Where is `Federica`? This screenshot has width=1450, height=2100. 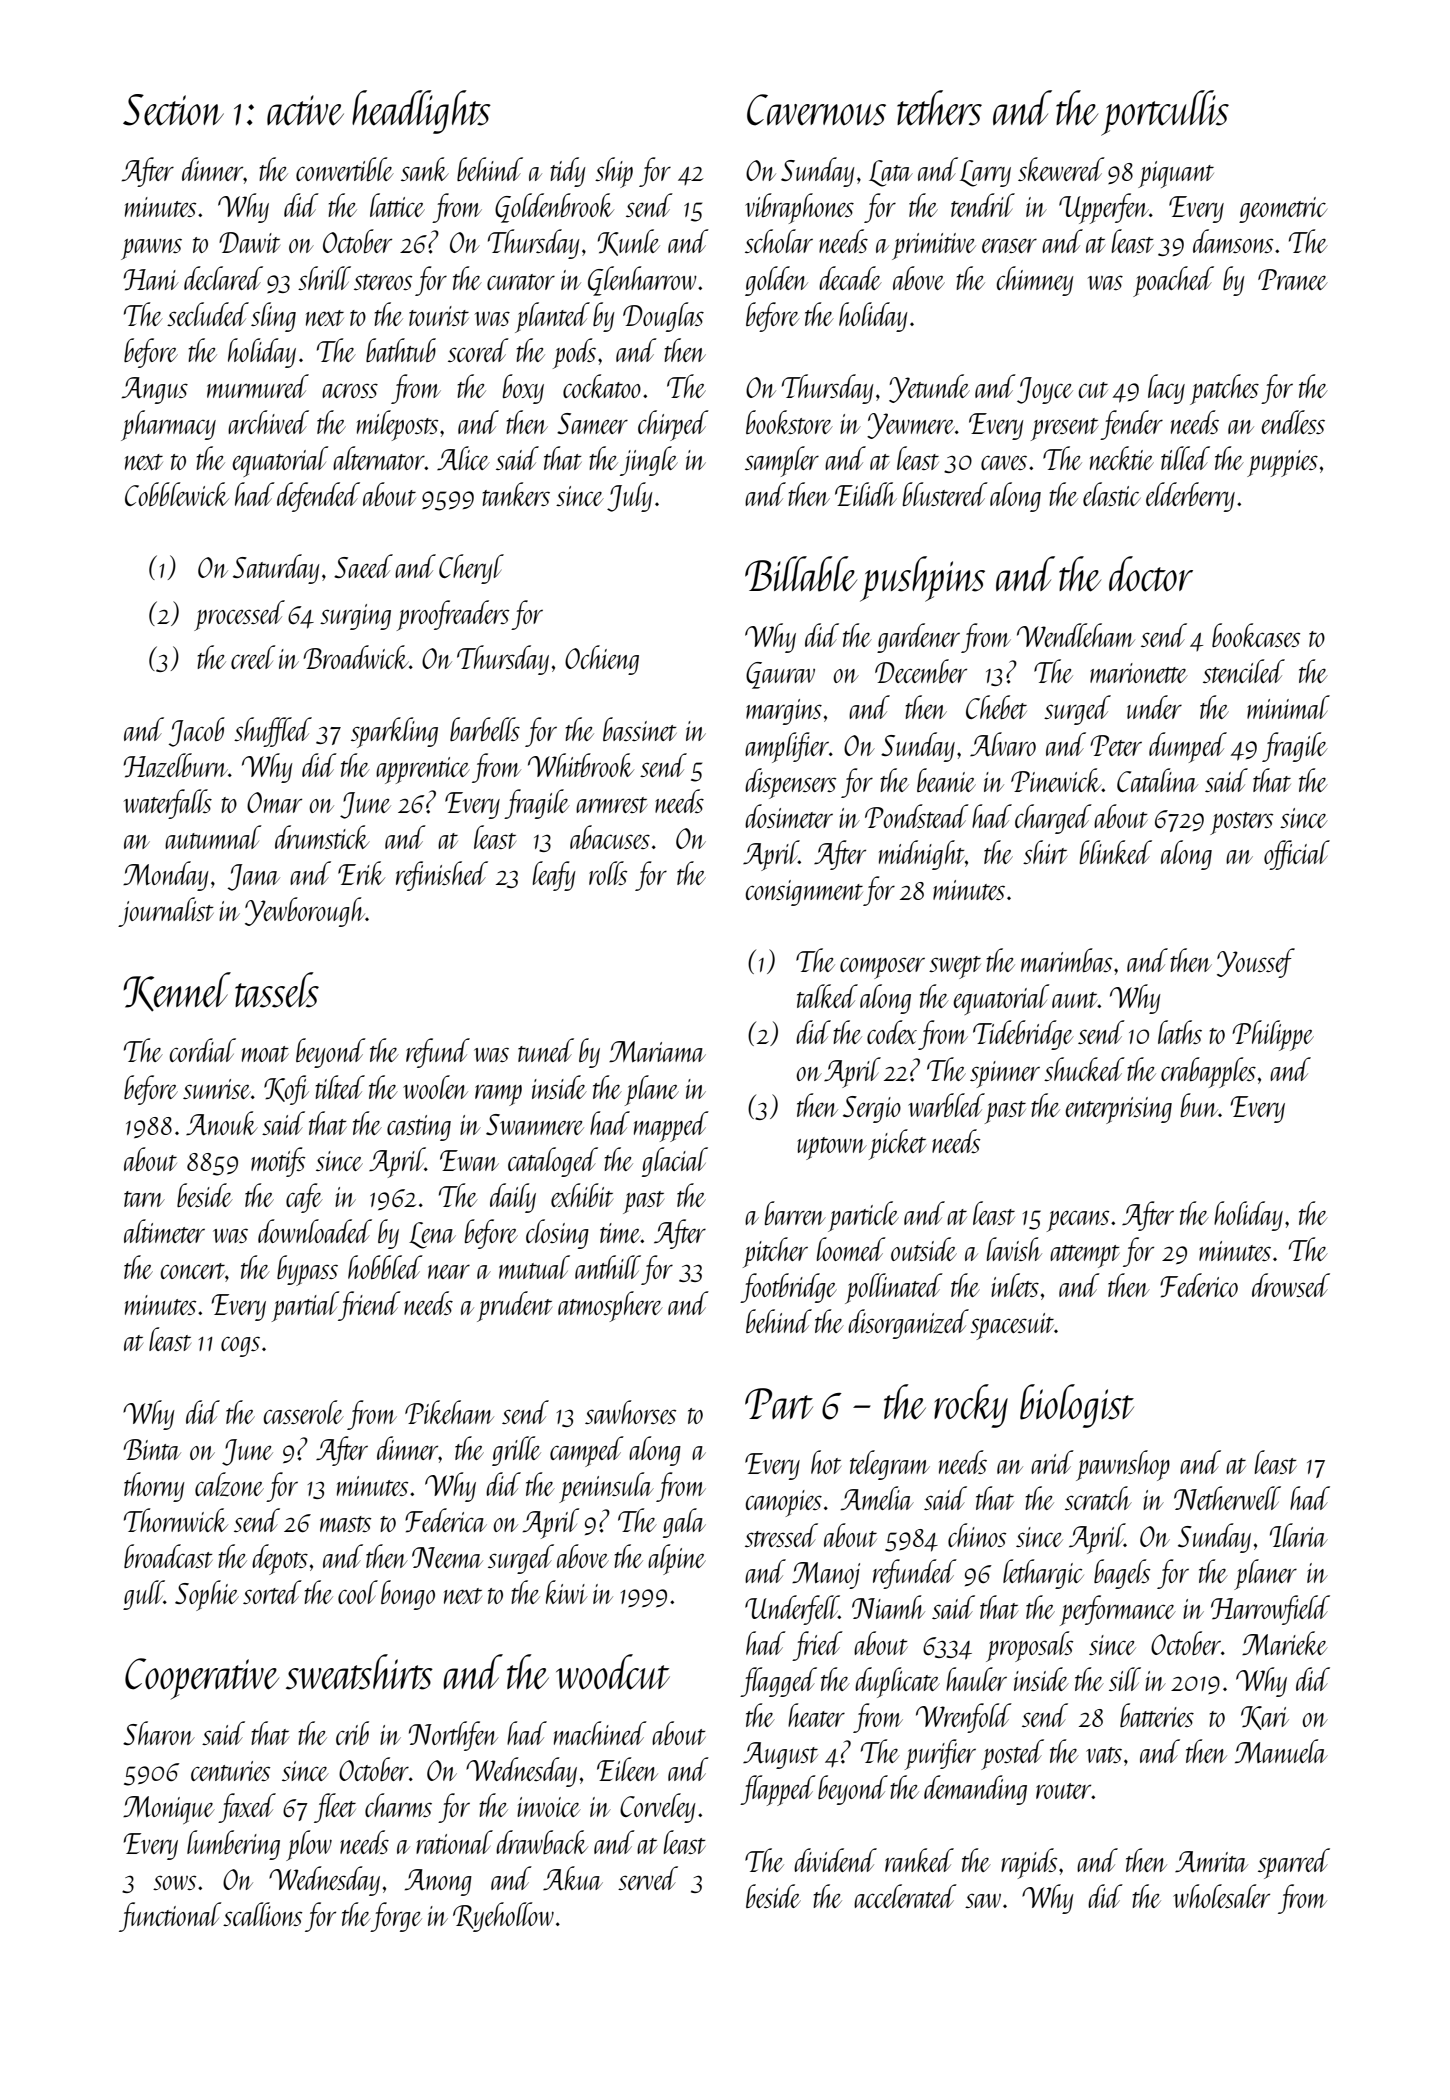
Federica is located at coordinates (446, 1520).
